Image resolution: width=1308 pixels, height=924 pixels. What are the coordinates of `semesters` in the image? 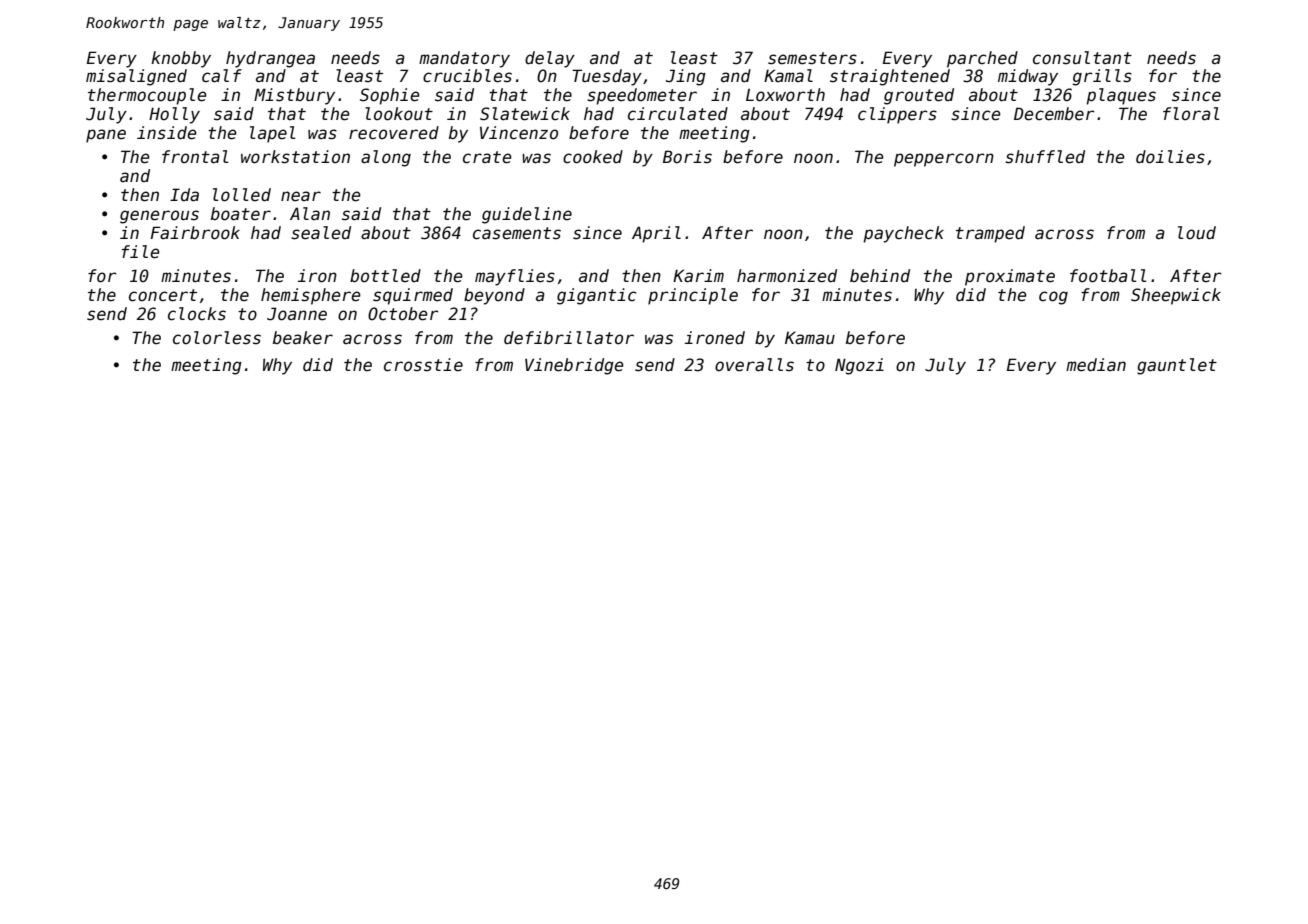 It's located at (812, 58).
